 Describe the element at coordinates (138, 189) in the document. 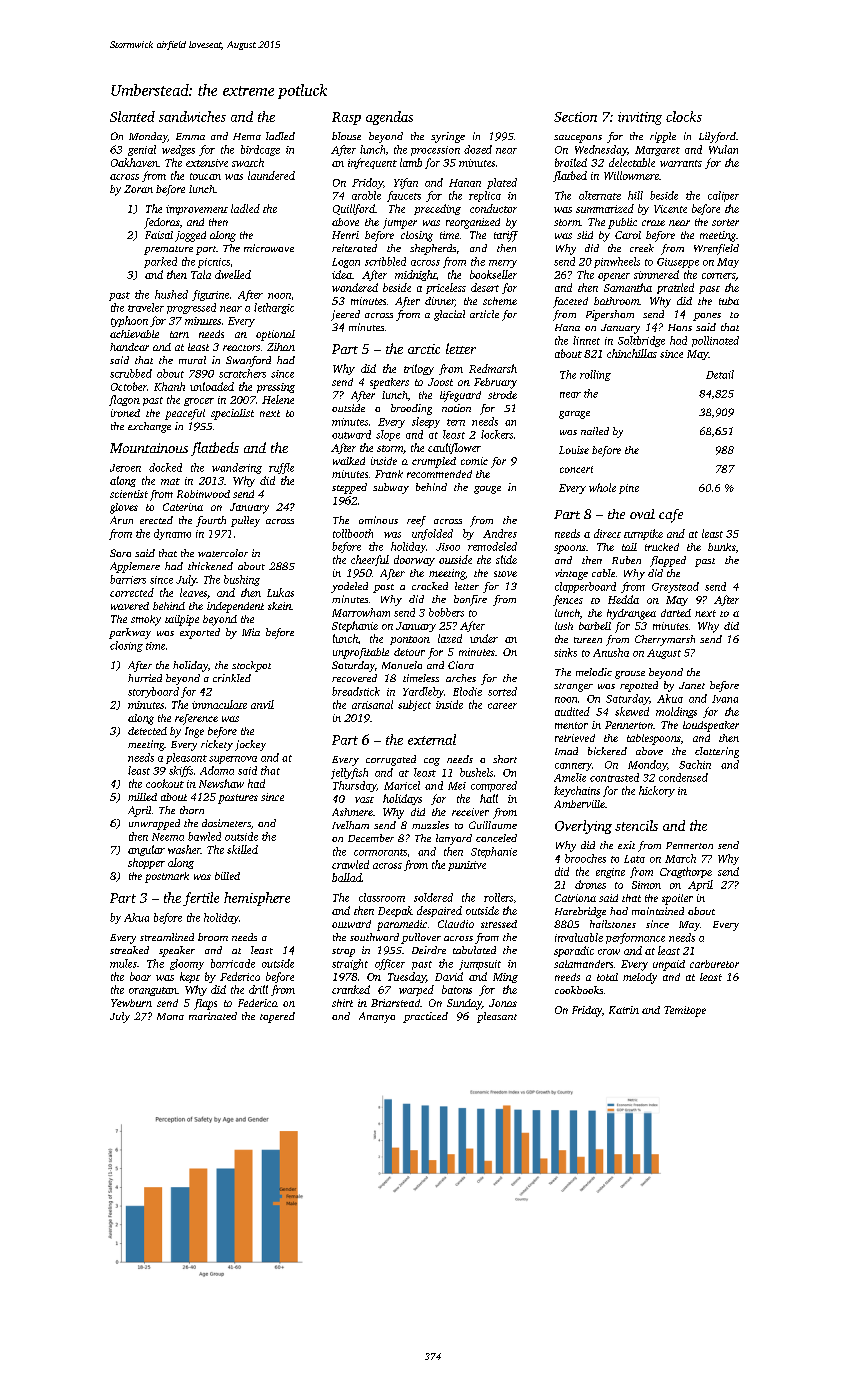

I see `Zoran` at that location.
